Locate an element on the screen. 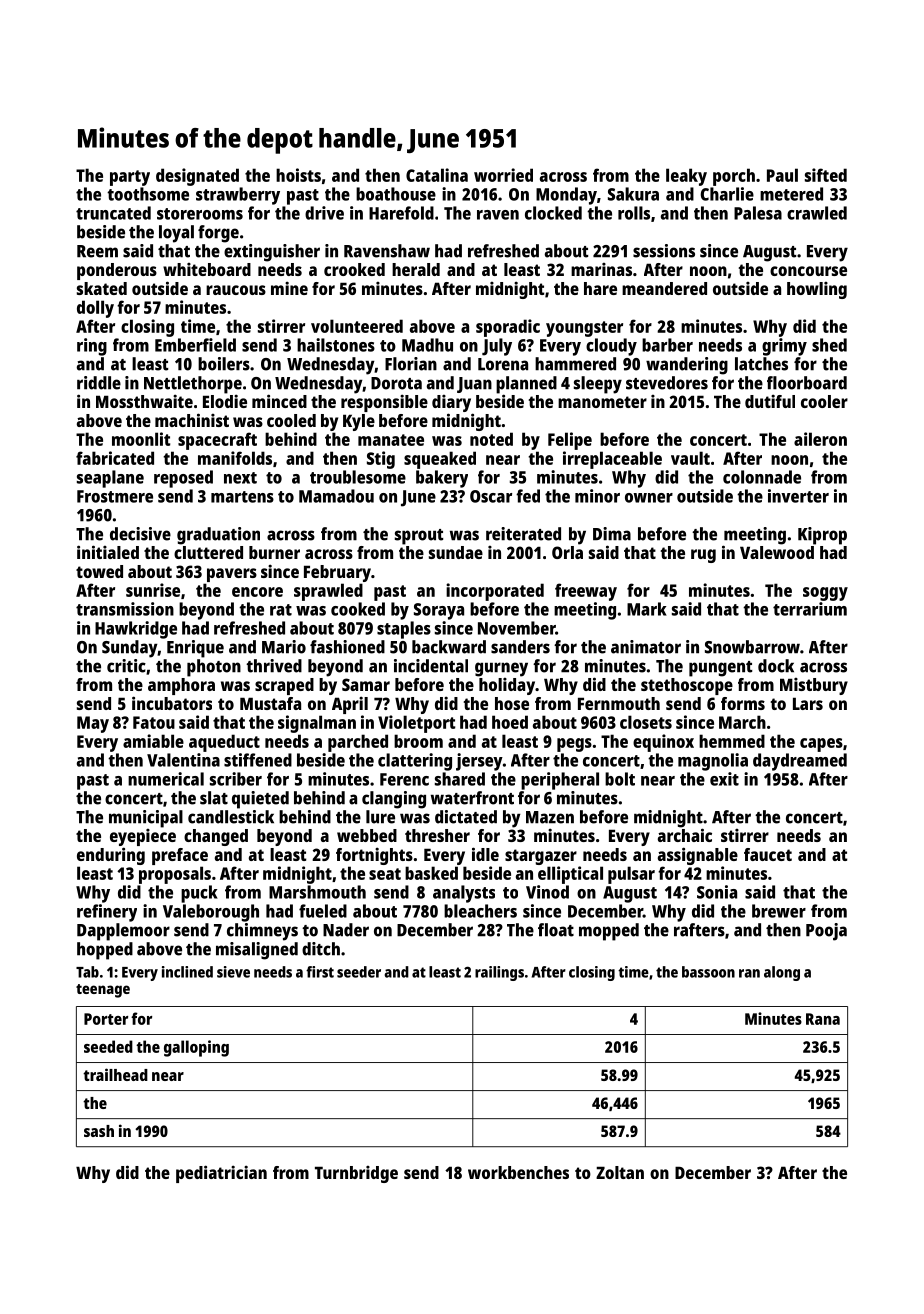  dutiful is located at coordinates (770, 401).
